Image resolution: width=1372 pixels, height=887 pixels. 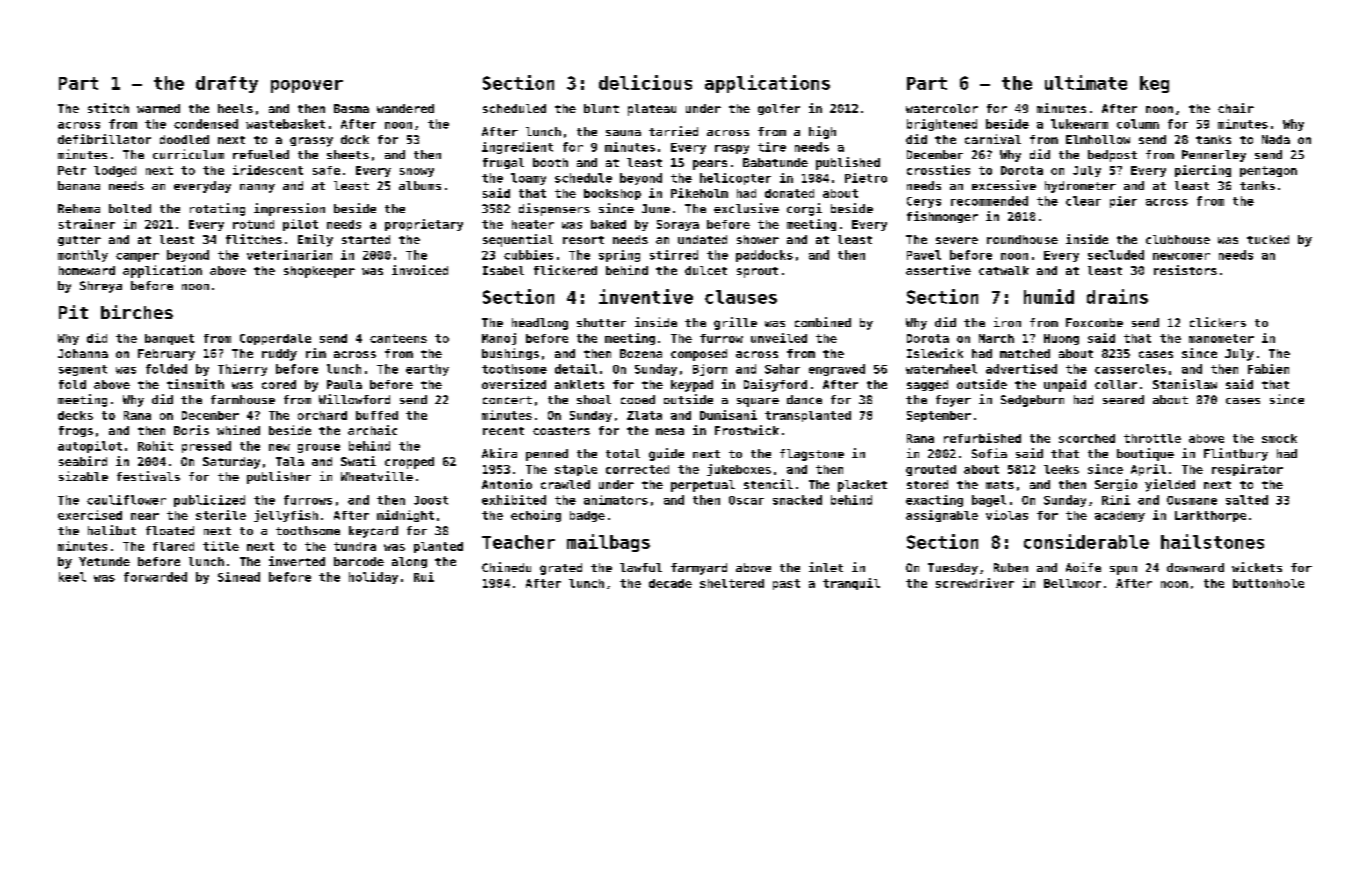 I want to click on ultimate, so click(x=1086, y=82).
